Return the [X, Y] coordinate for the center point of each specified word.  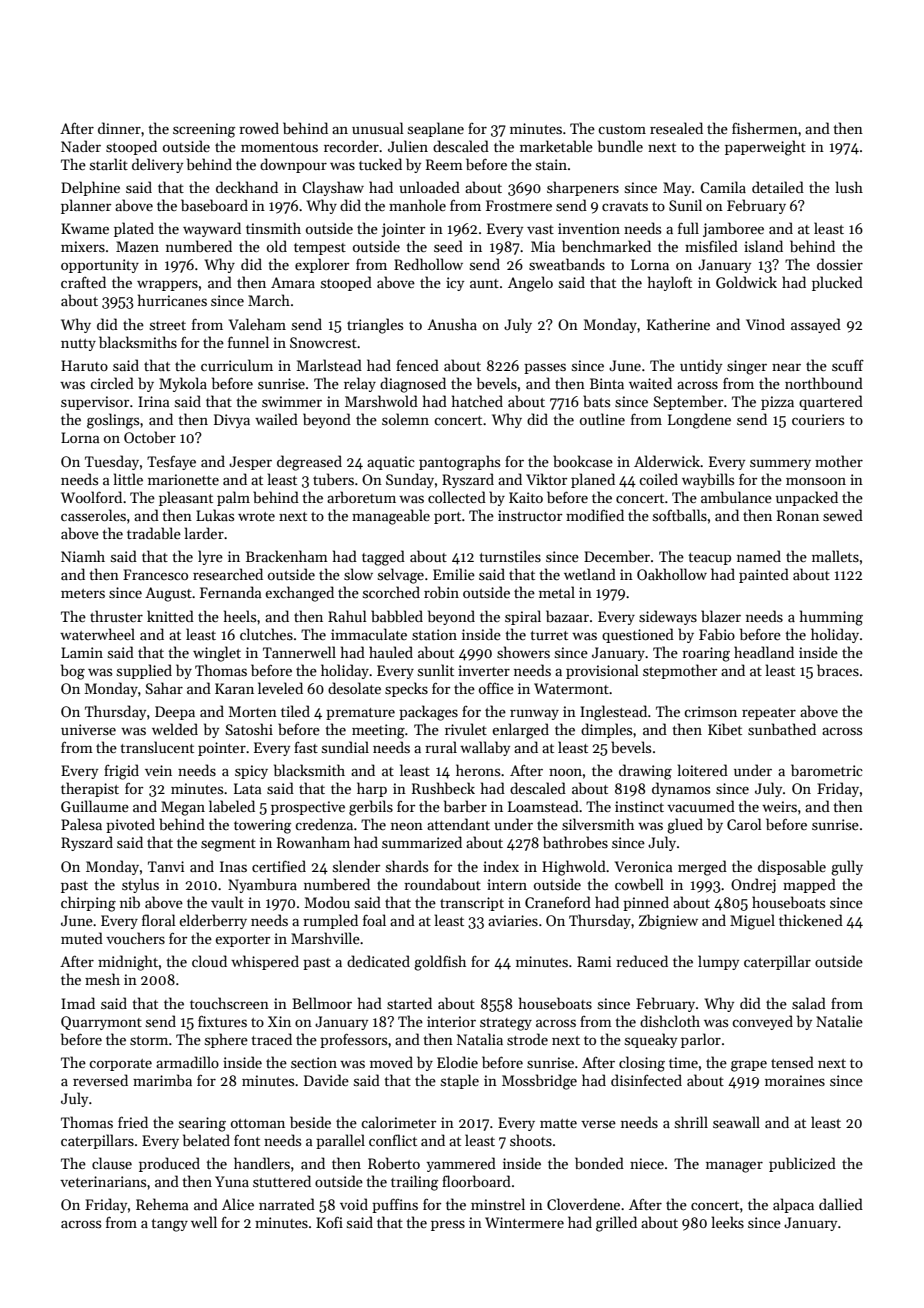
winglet [217, 654]
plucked [837, 283]
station [434, 634]
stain [551, 164]
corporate [120, 1065]
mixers [83, 246]
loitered [703, 770]
